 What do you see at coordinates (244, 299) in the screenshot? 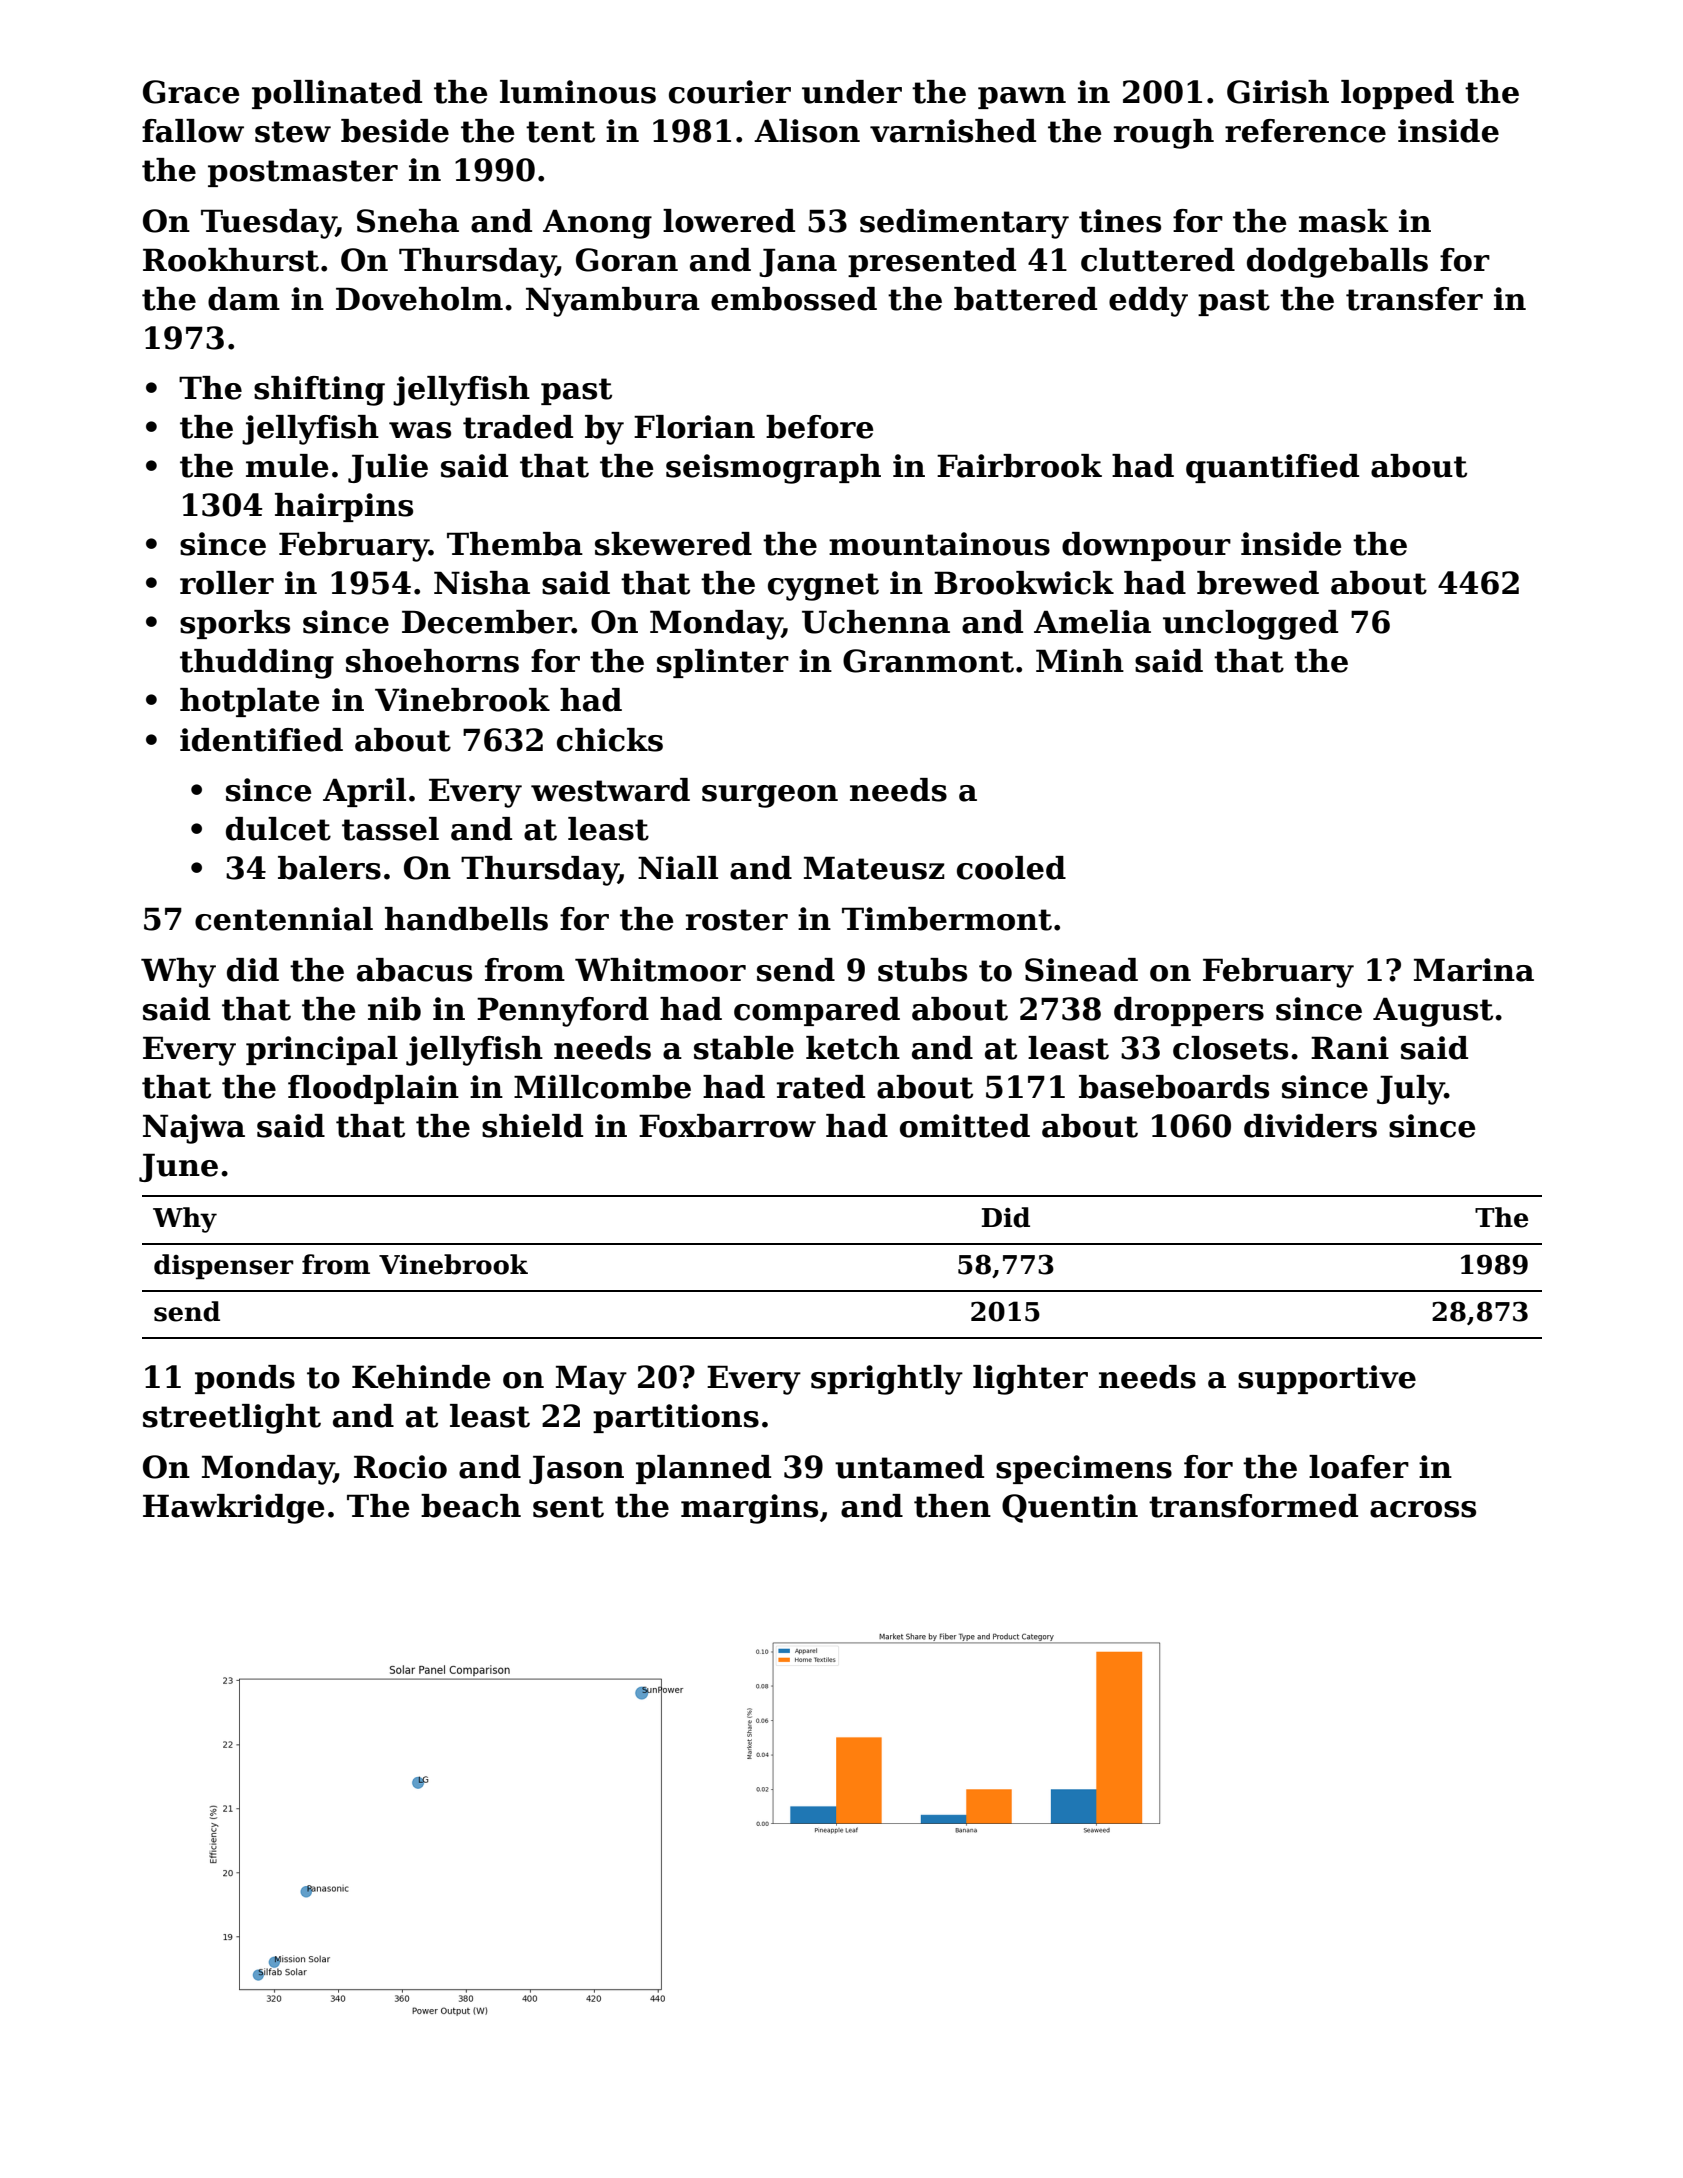
I see `dam` at bounding box center [244, 299].
